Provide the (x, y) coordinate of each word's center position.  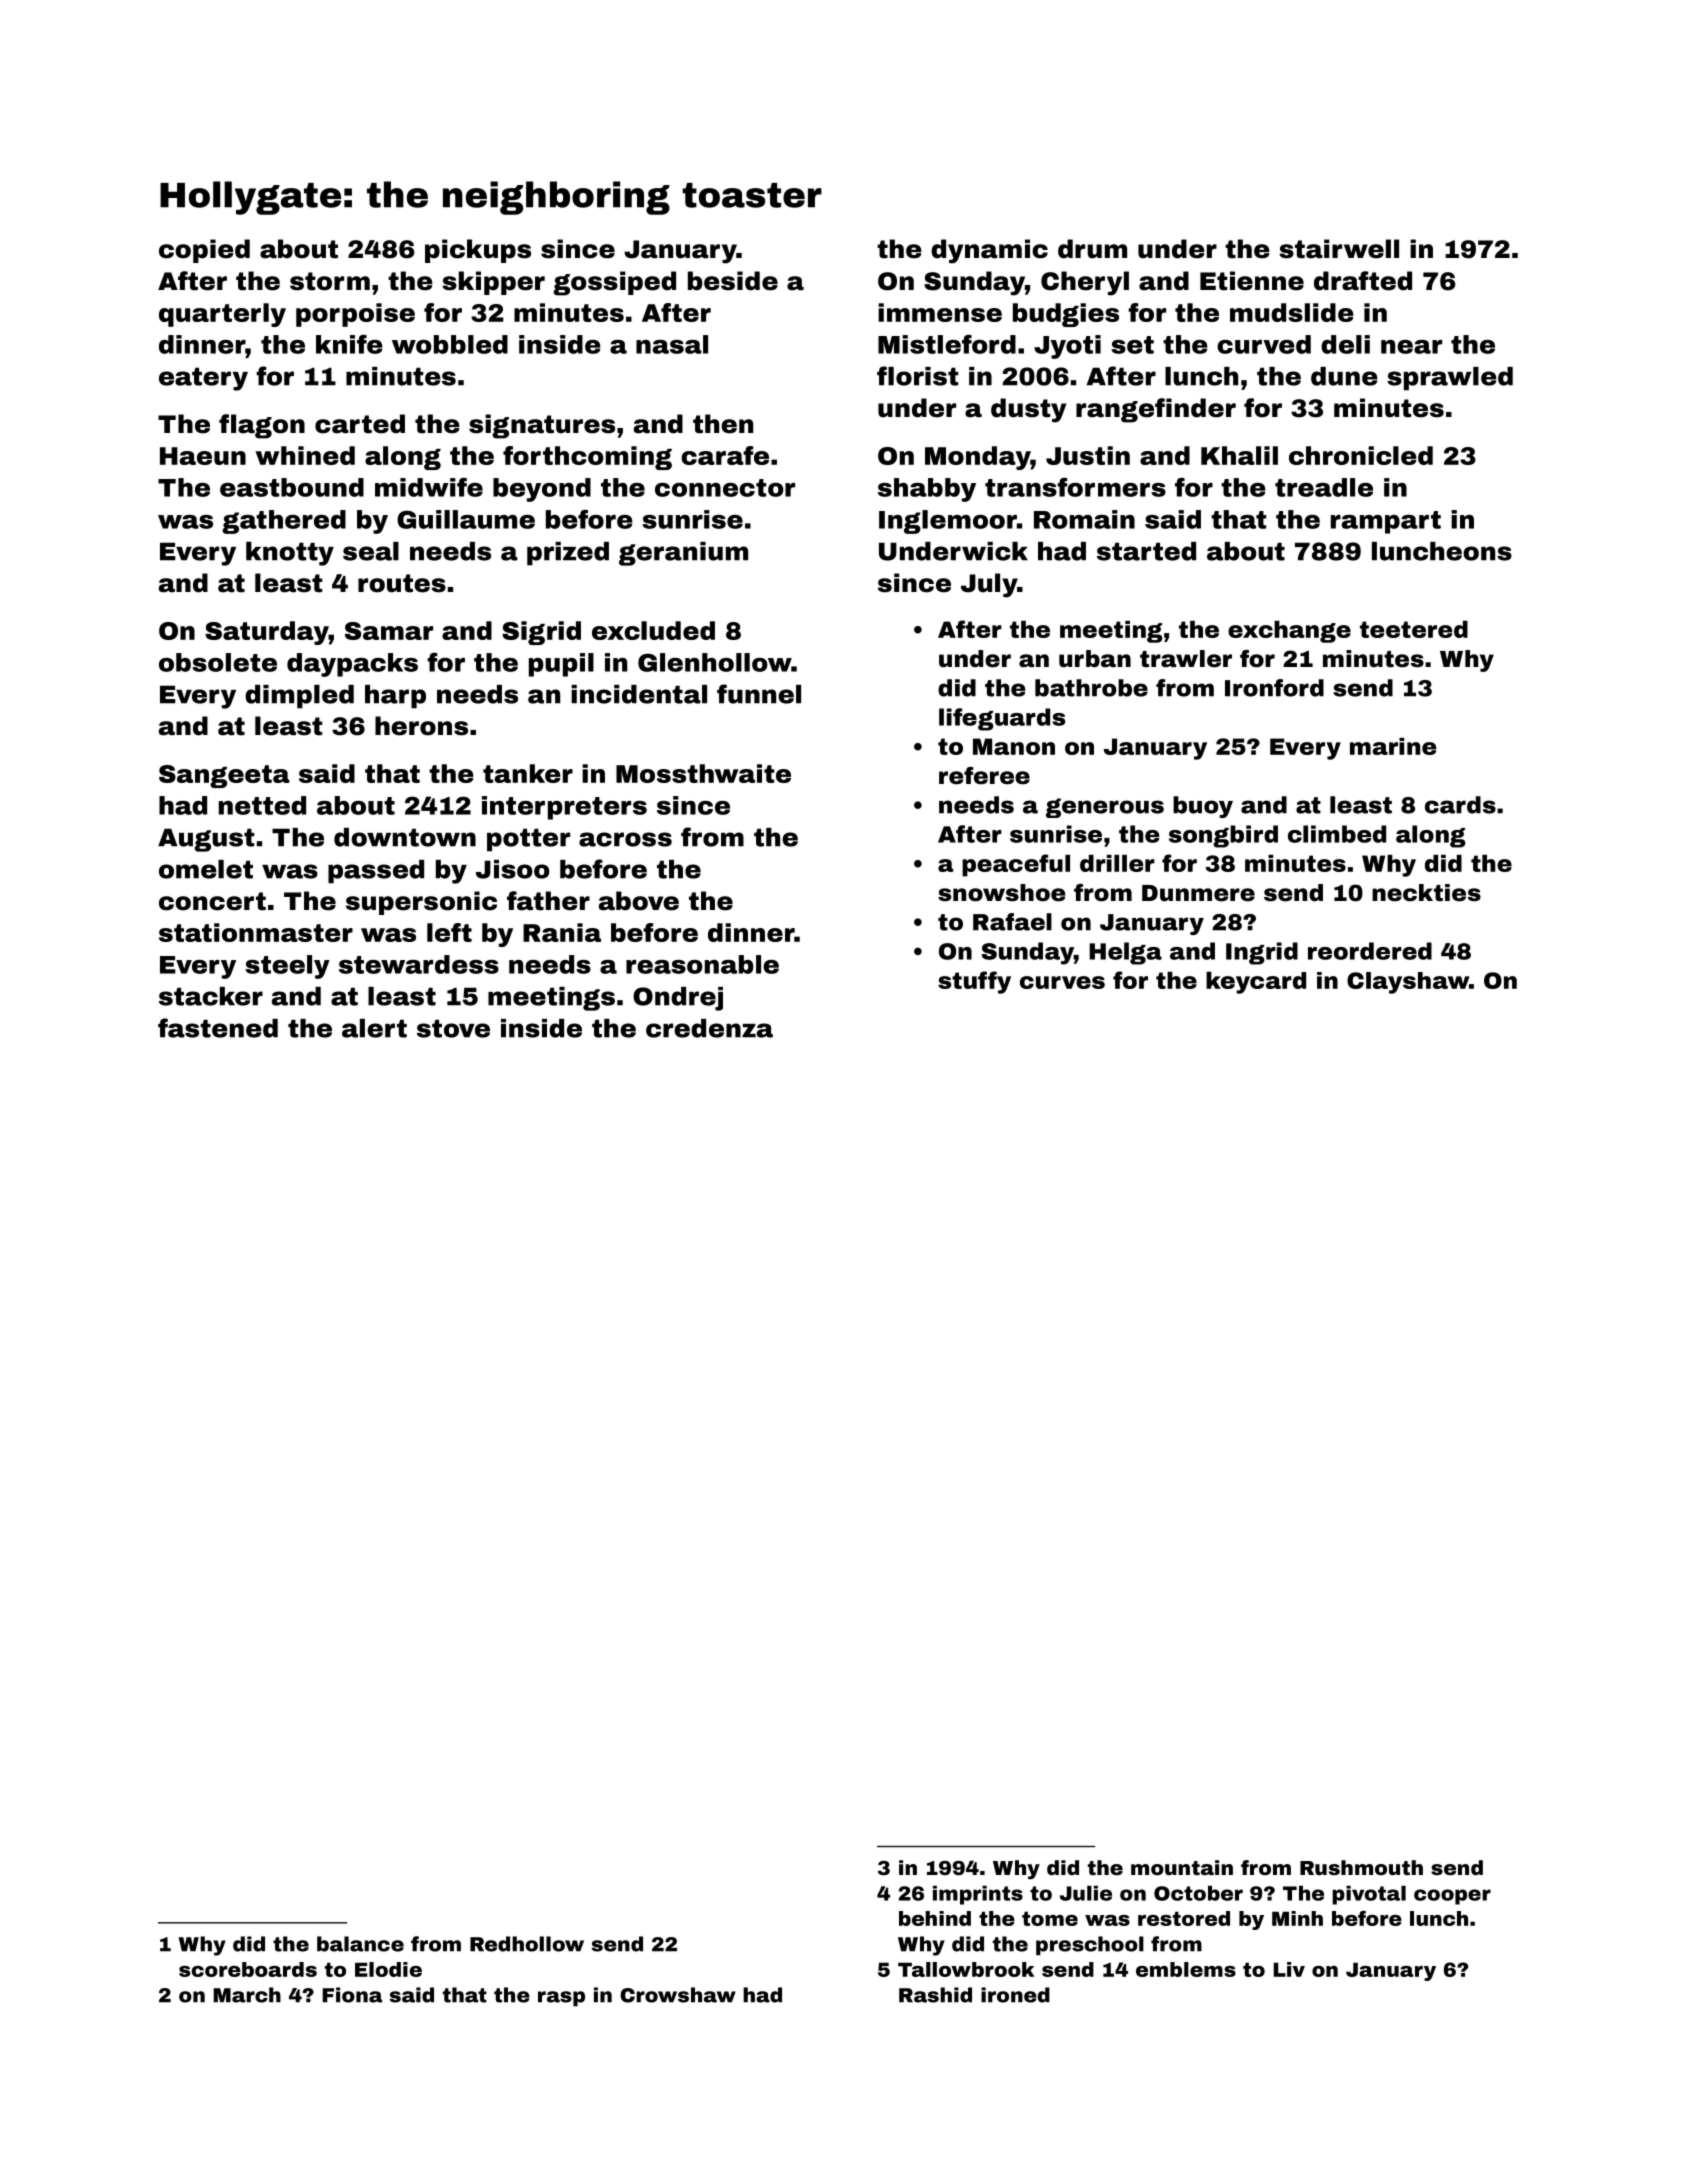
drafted (1363, 281)
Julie (1086, 1893)
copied (204, 251)
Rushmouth (1361, 1867)
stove (453, 1028)
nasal (672, 344)
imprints (978, 1895)
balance (360, 1944)
